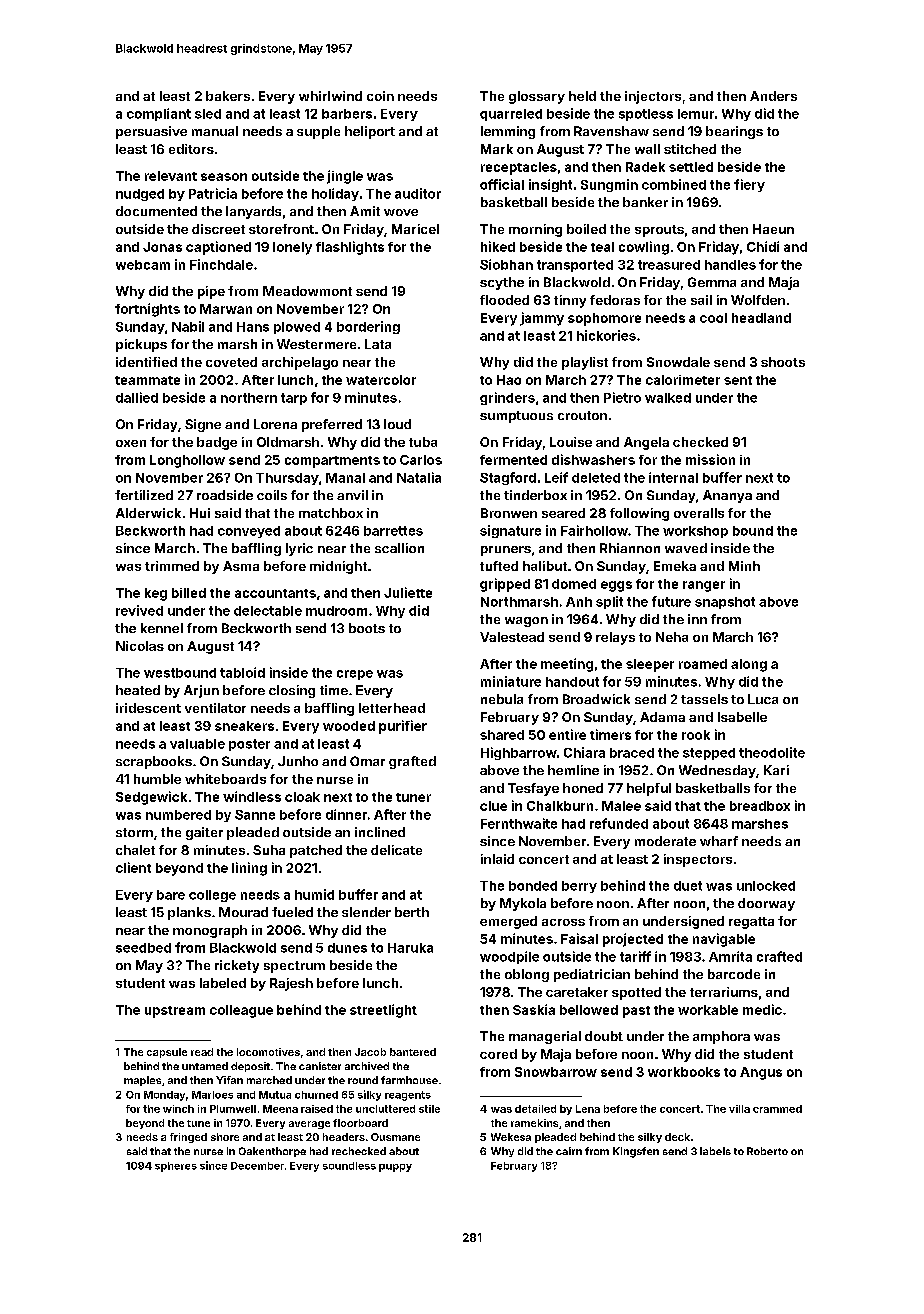 The width and height of the image is (924, 1314). I want to click on heated, so click(138, 690).
